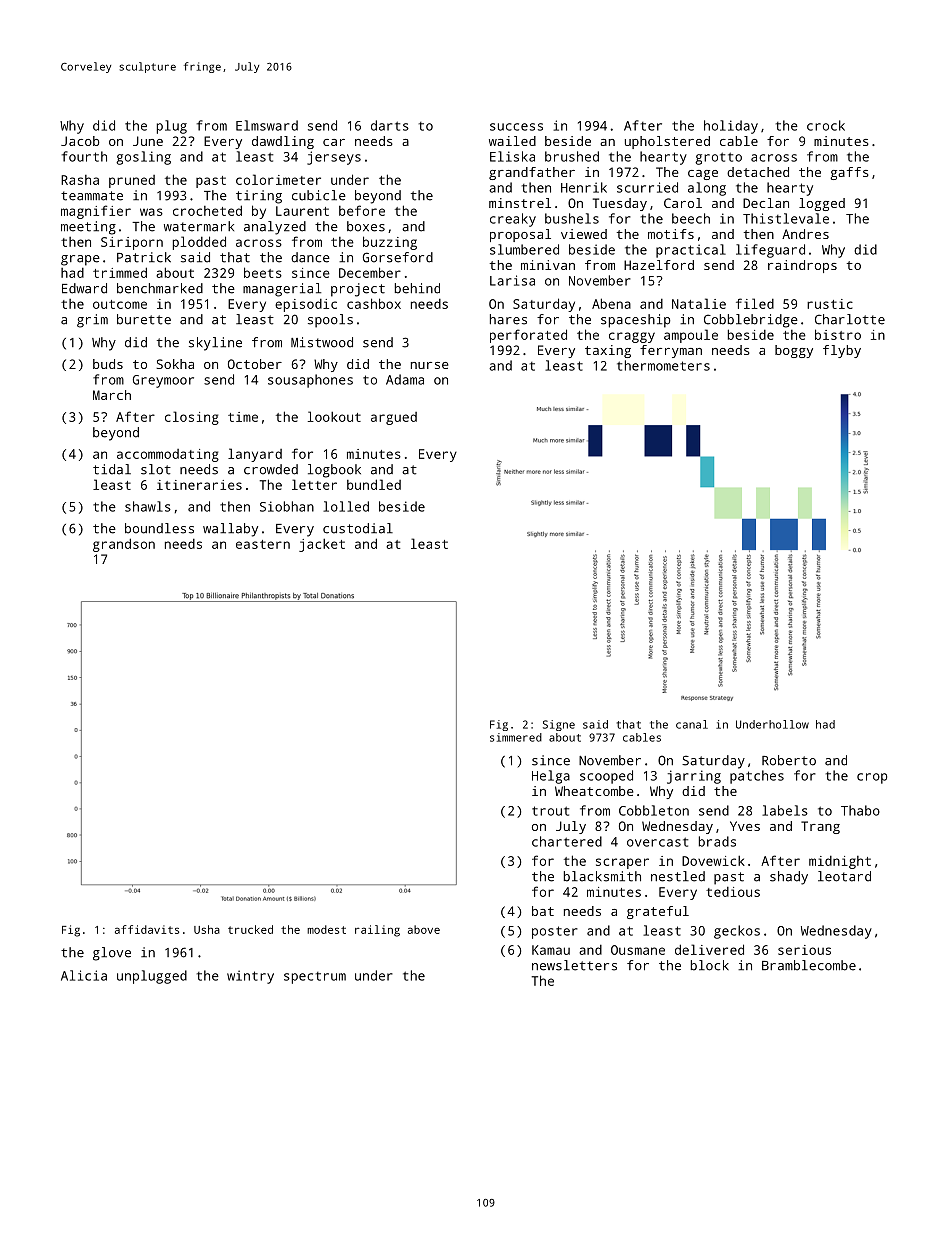  Describe the element at coordinates (92, 196) in the screenshot. I see `teammate` at that location.
